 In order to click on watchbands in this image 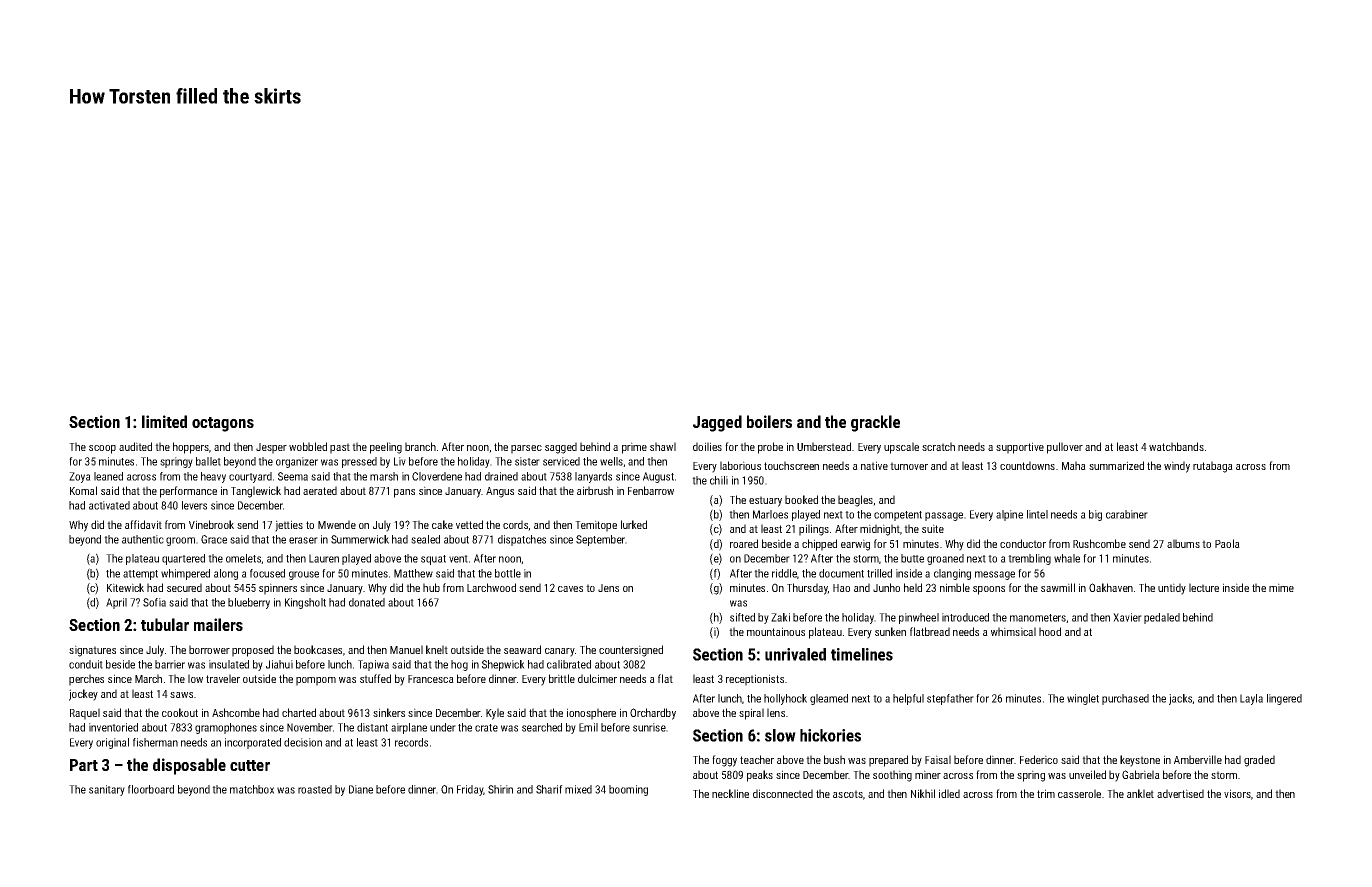, I will do `click(1176, 446)`.
